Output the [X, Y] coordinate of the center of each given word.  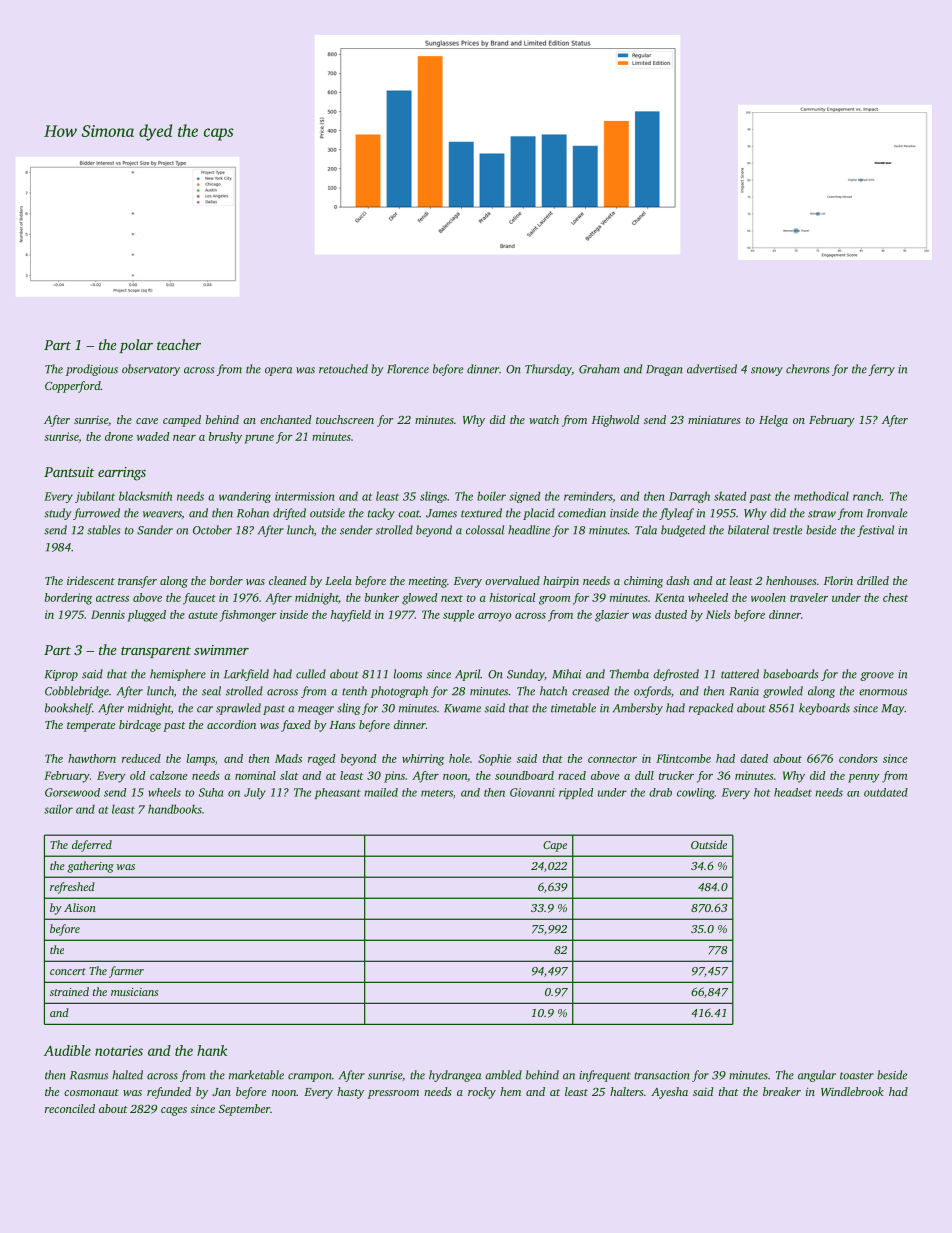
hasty [350, 1093]
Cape [555, 846]
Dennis [108, 614]
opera [278, 371]
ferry [882, 370]
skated [730, 496]
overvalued [512, 580]
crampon [310, 1077]
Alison [80, 907]
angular [817, 1076]
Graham [599, 369]
